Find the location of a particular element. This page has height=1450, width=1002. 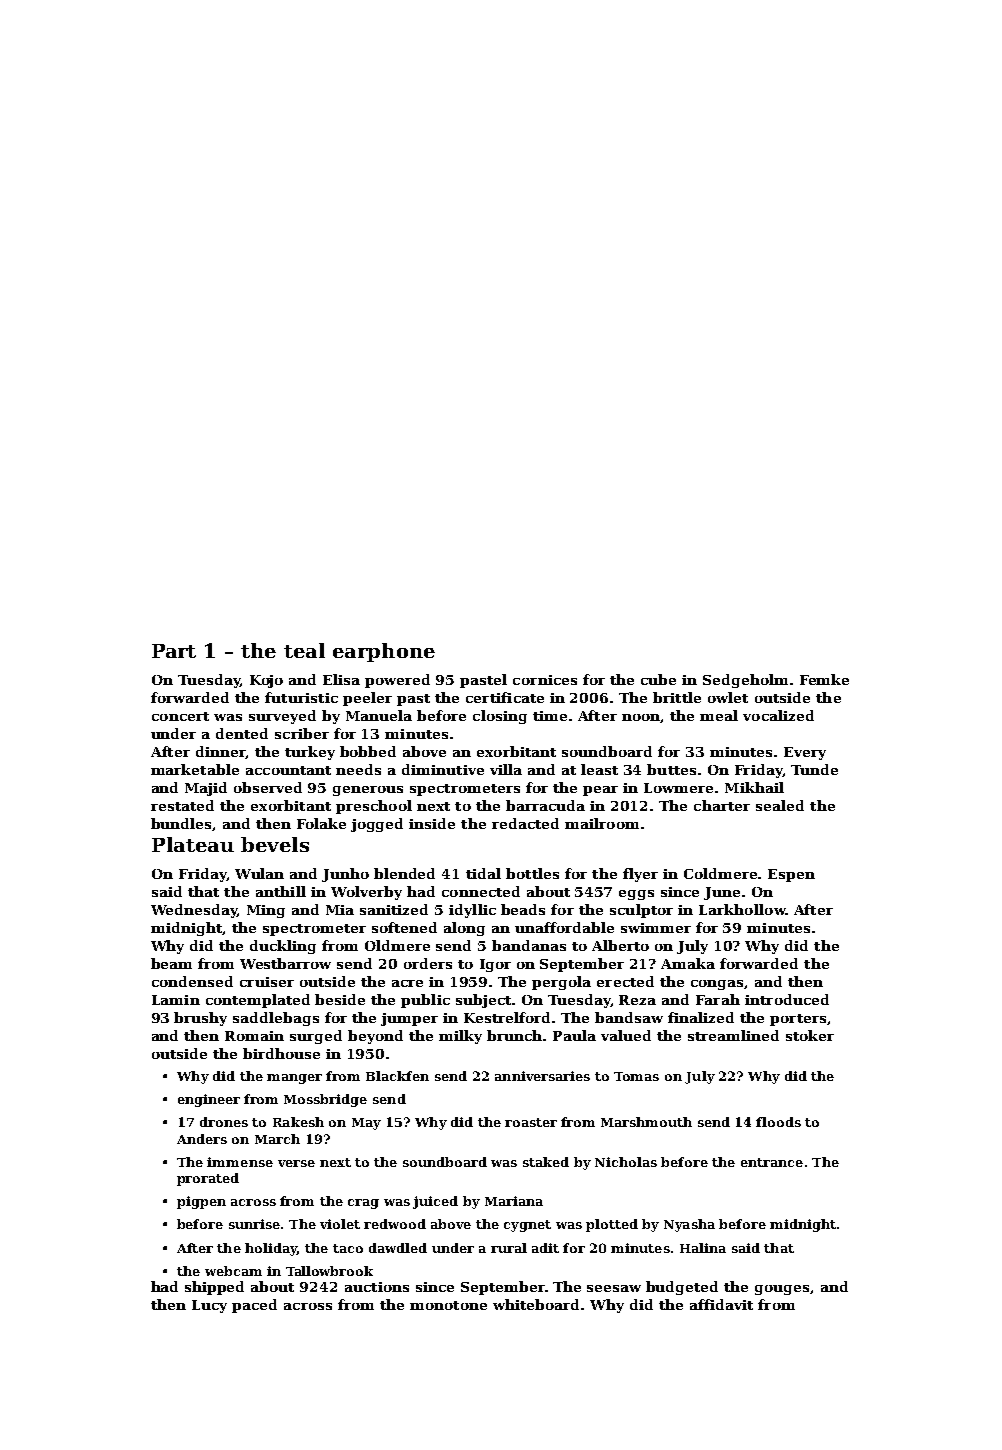

subject is located at coordinates (483, 1001).
